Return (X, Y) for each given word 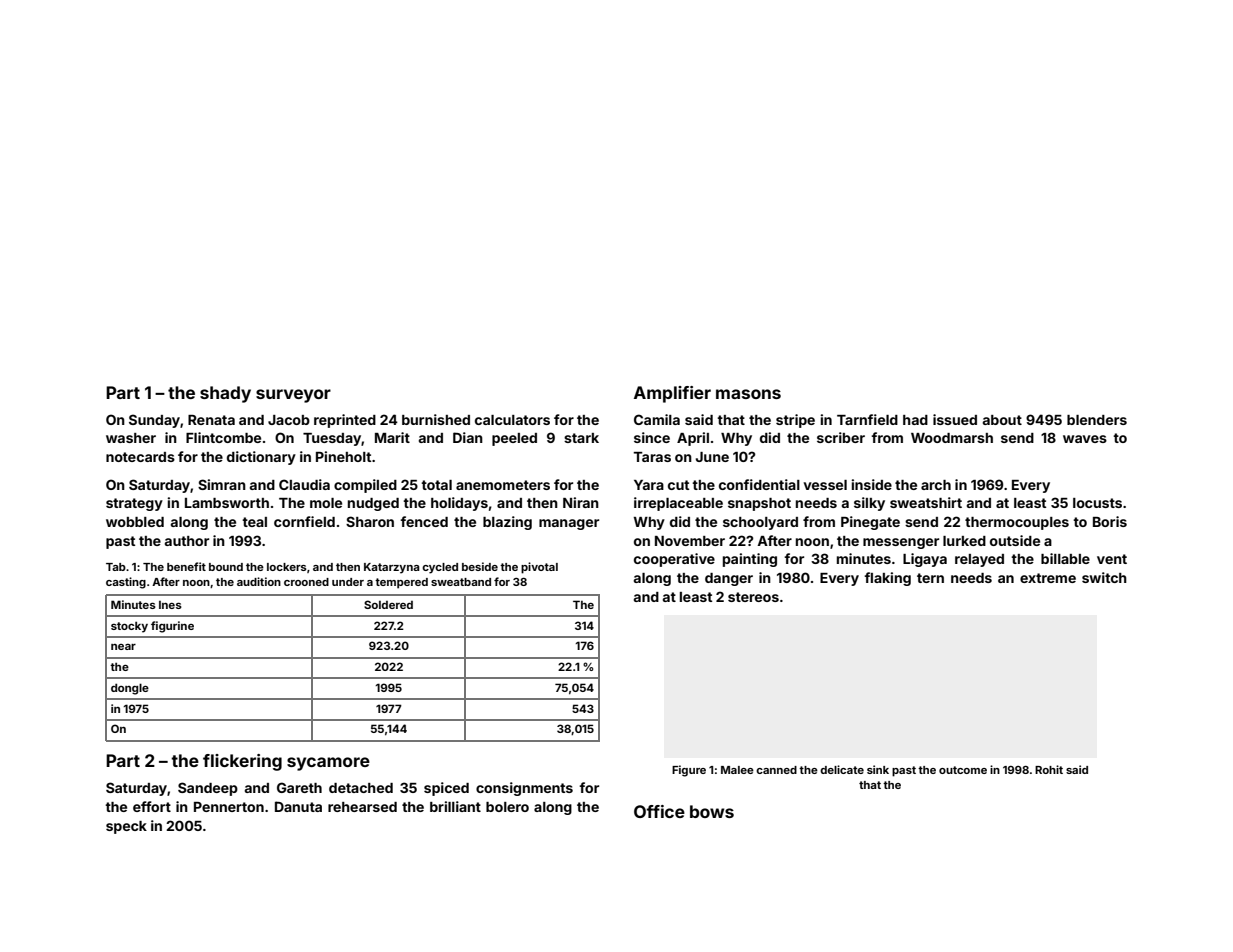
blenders (1097, 420)
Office (659, 811)
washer (131, 438)
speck (126, 827)
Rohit (1049, 769)
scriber (841, 437)
